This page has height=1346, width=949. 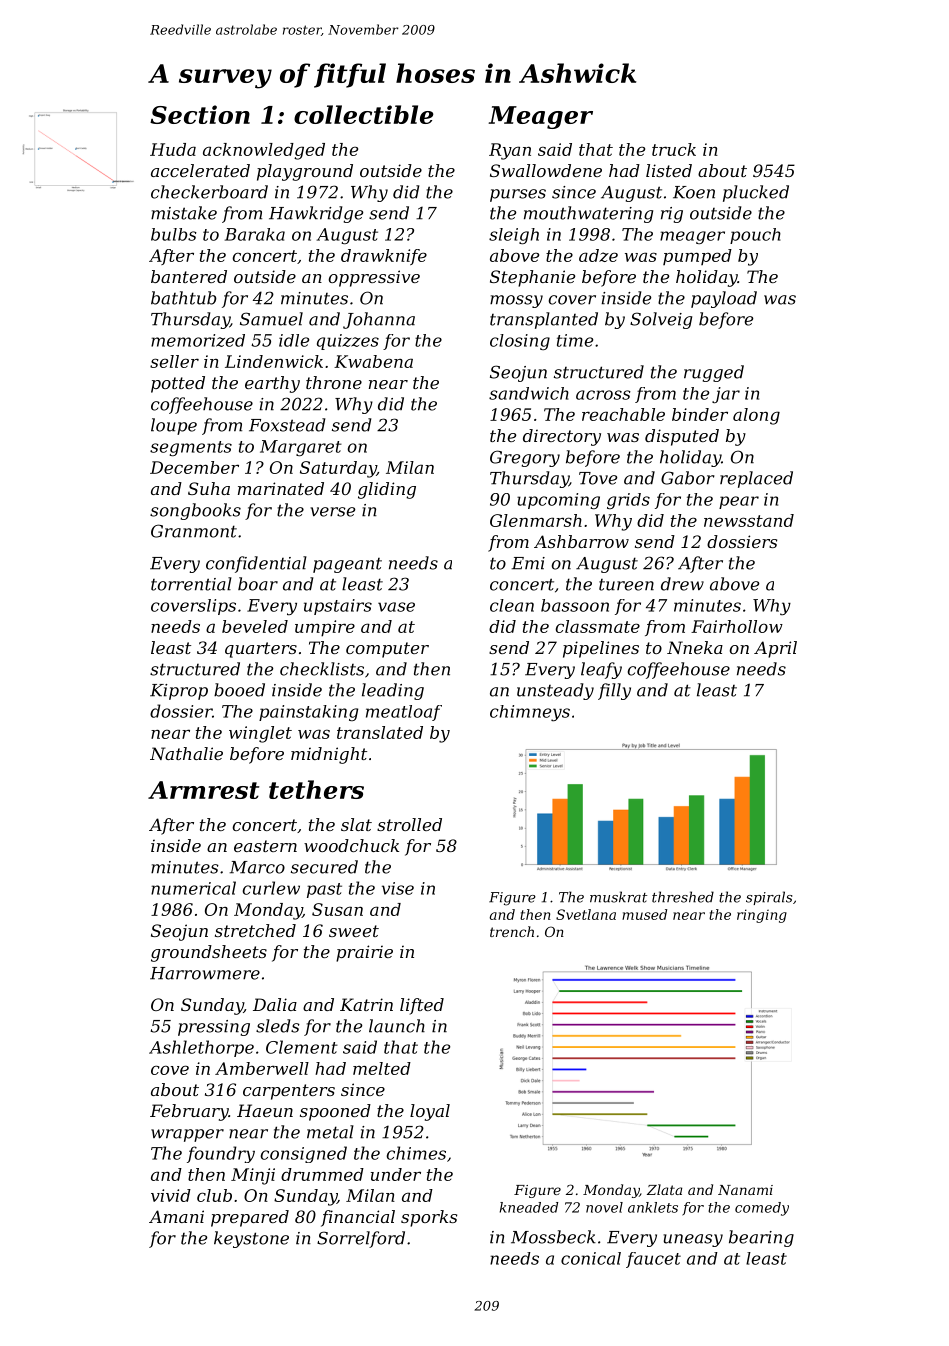 I want to click on closing, so click(x=520, y=342).
